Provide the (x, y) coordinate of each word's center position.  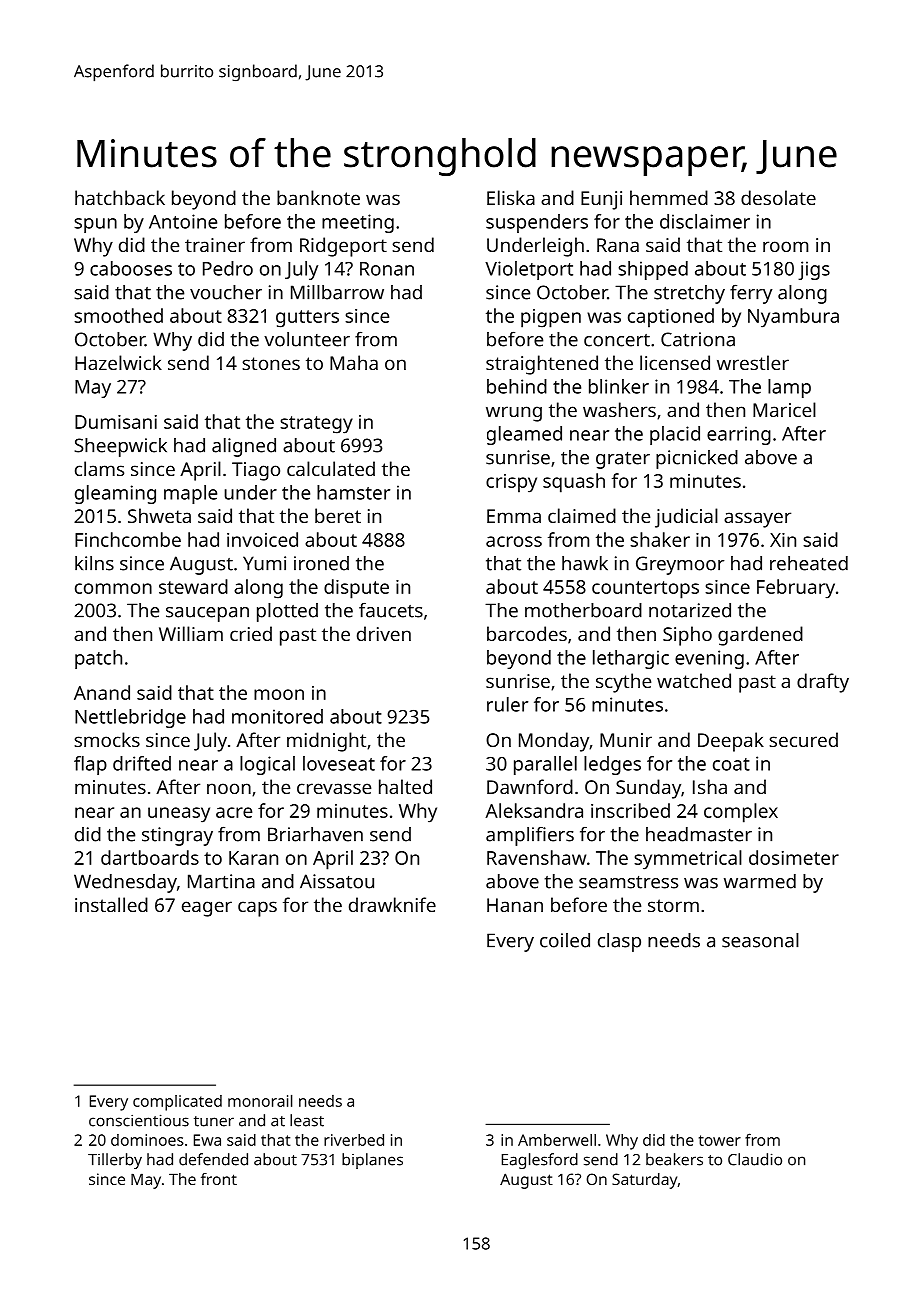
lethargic (631, 659)
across (514, 541)
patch (98, 659)
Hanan (515, 905)
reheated (809, 563)
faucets (391, 610)
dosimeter (794, 857)
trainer (215, 245)
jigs (814, 270)
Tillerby (115, 1161)
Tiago (256, 471)
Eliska (511, 197)
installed (111, 904)
